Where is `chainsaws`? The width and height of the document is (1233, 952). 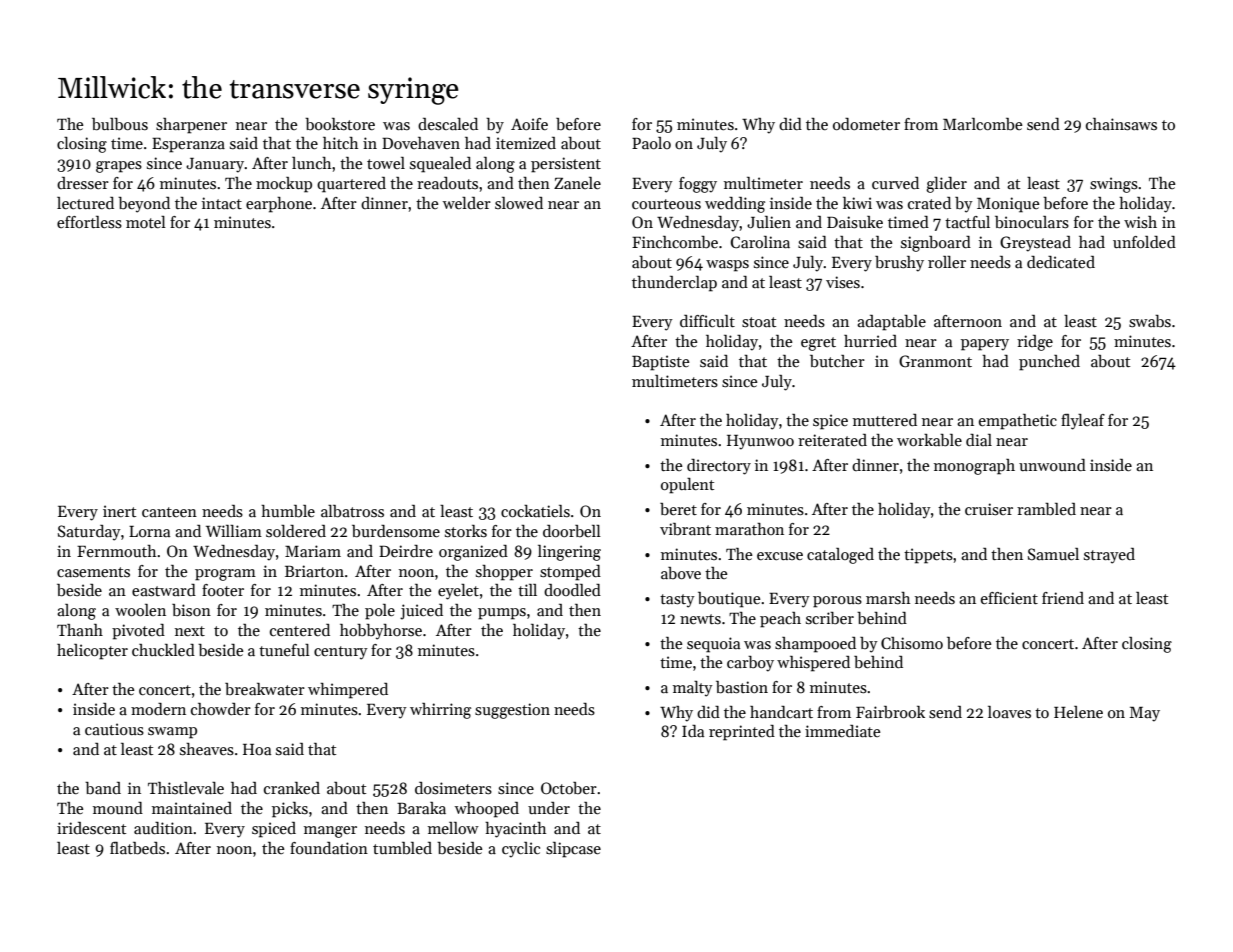
chainsaws is located at coordinates (1121, 124).
